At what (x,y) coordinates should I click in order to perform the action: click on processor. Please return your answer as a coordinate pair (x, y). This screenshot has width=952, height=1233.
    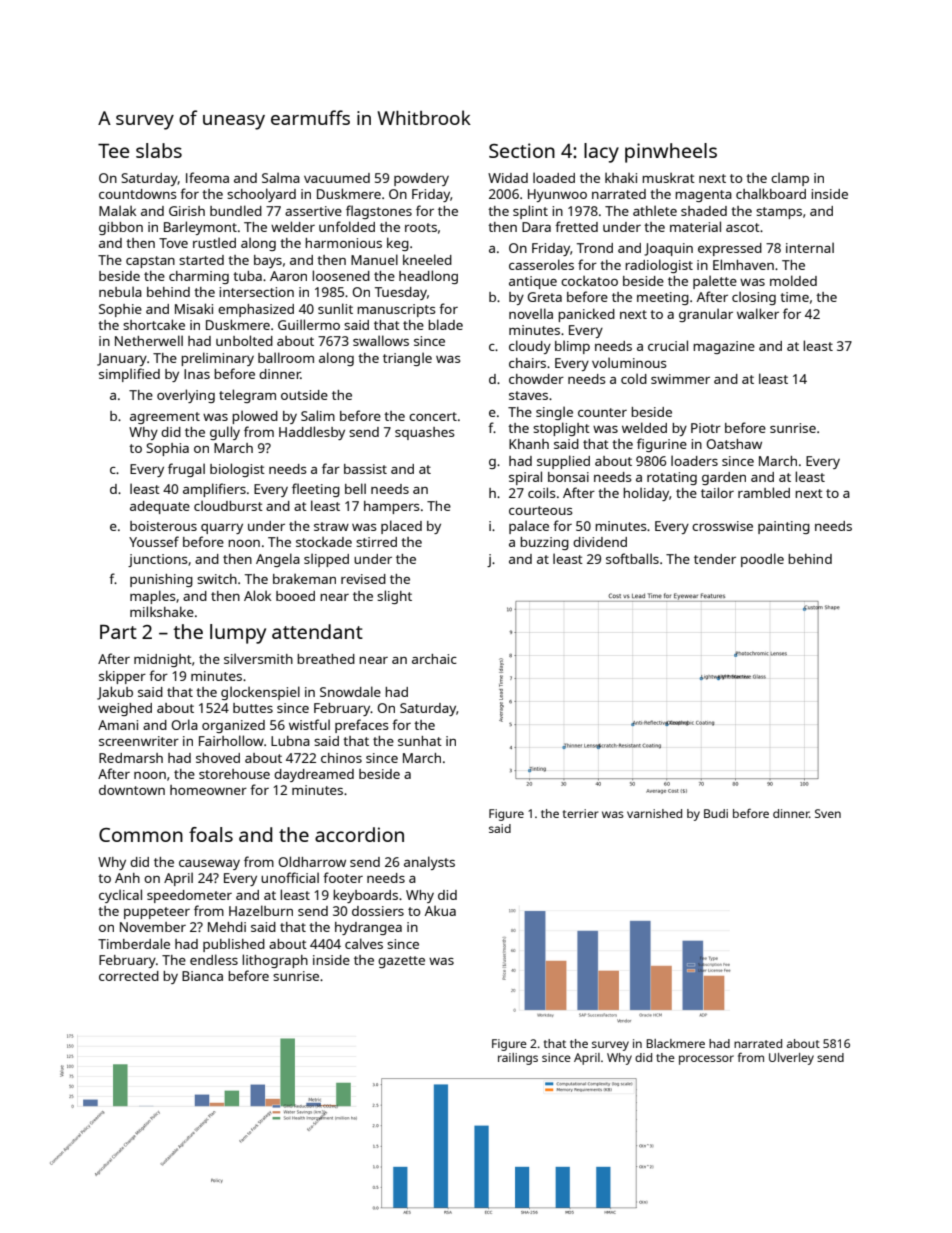
    Looking at the image, I should click on (706, 1060).
